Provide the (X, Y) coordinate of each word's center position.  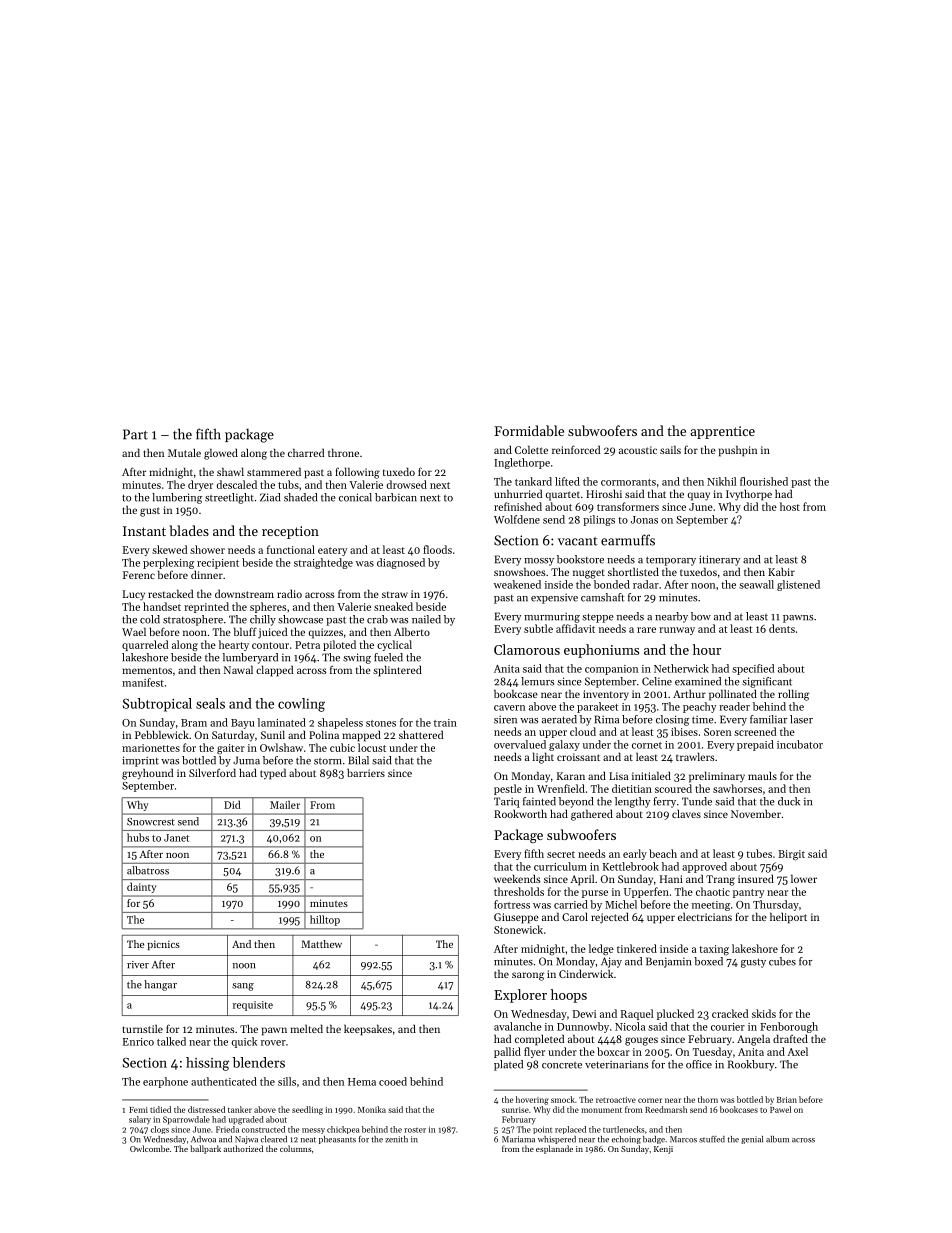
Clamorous (527, 649)
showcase (300, 619)
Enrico (138, 1042)
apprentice (722, 432)
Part (135, 434)
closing (672, 720)
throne (343, 452)
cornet (647, 745)
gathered (592, 815)
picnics (163, 945)
